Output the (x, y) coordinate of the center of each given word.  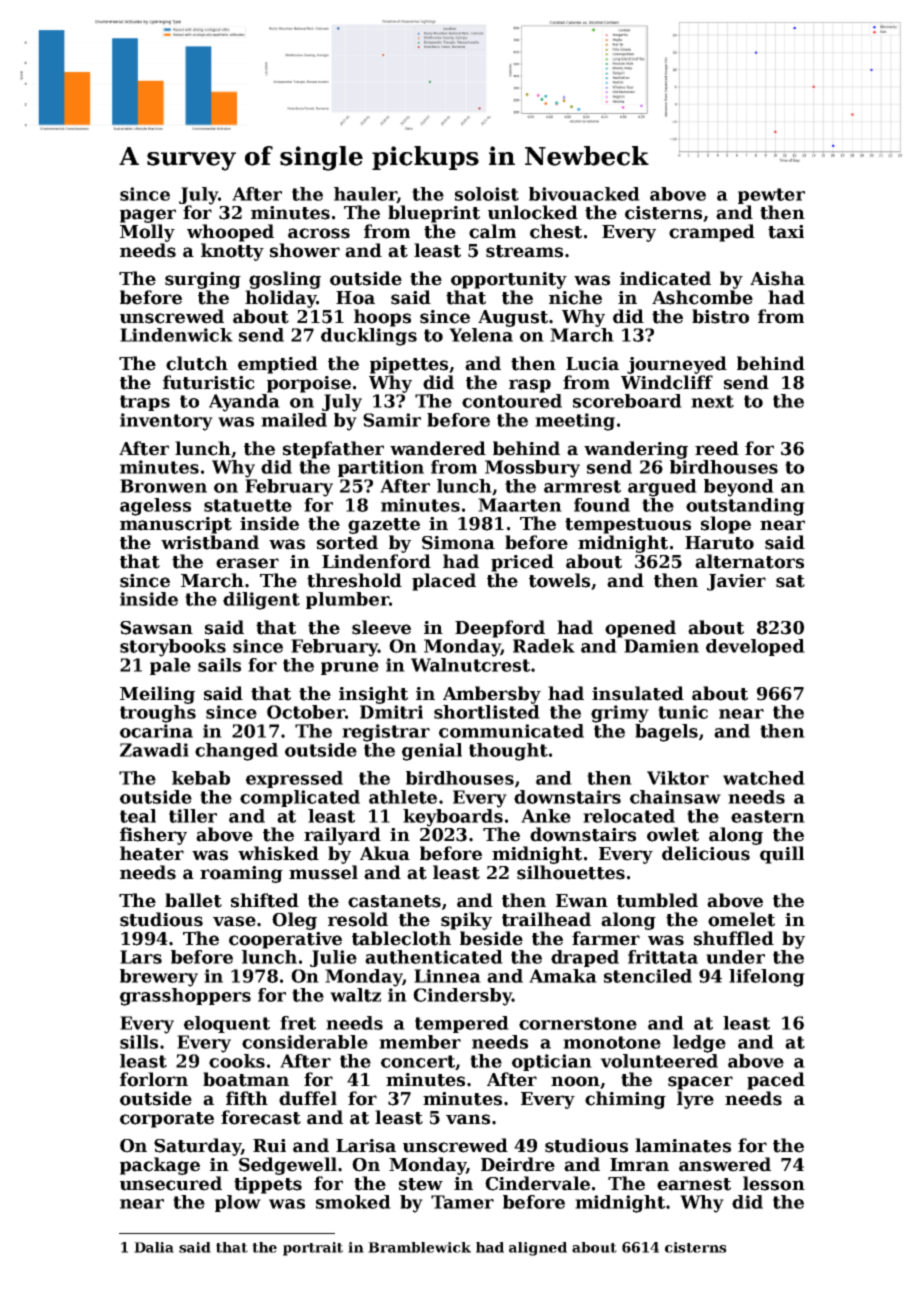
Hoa (355, 298)
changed (236, 752)
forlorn (154, 1079)
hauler (365, 195)
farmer (606, 938)
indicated (665, 278)
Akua (385, 853)
